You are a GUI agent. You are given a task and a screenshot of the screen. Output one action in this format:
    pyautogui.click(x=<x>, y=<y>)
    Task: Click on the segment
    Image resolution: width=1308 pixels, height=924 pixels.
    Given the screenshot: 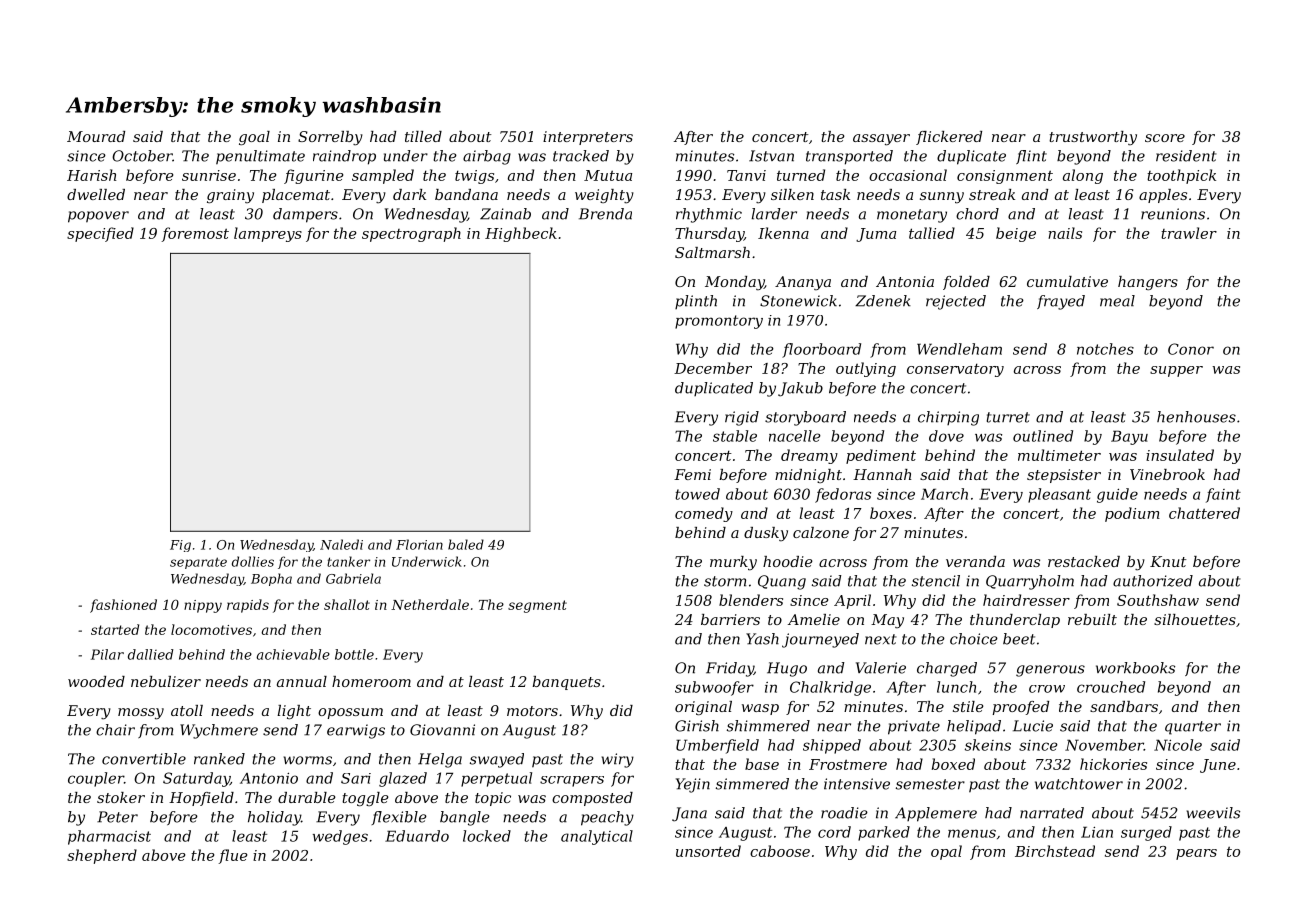 What is the action you would take?
    pyautogui.click(x=537, y=606)
